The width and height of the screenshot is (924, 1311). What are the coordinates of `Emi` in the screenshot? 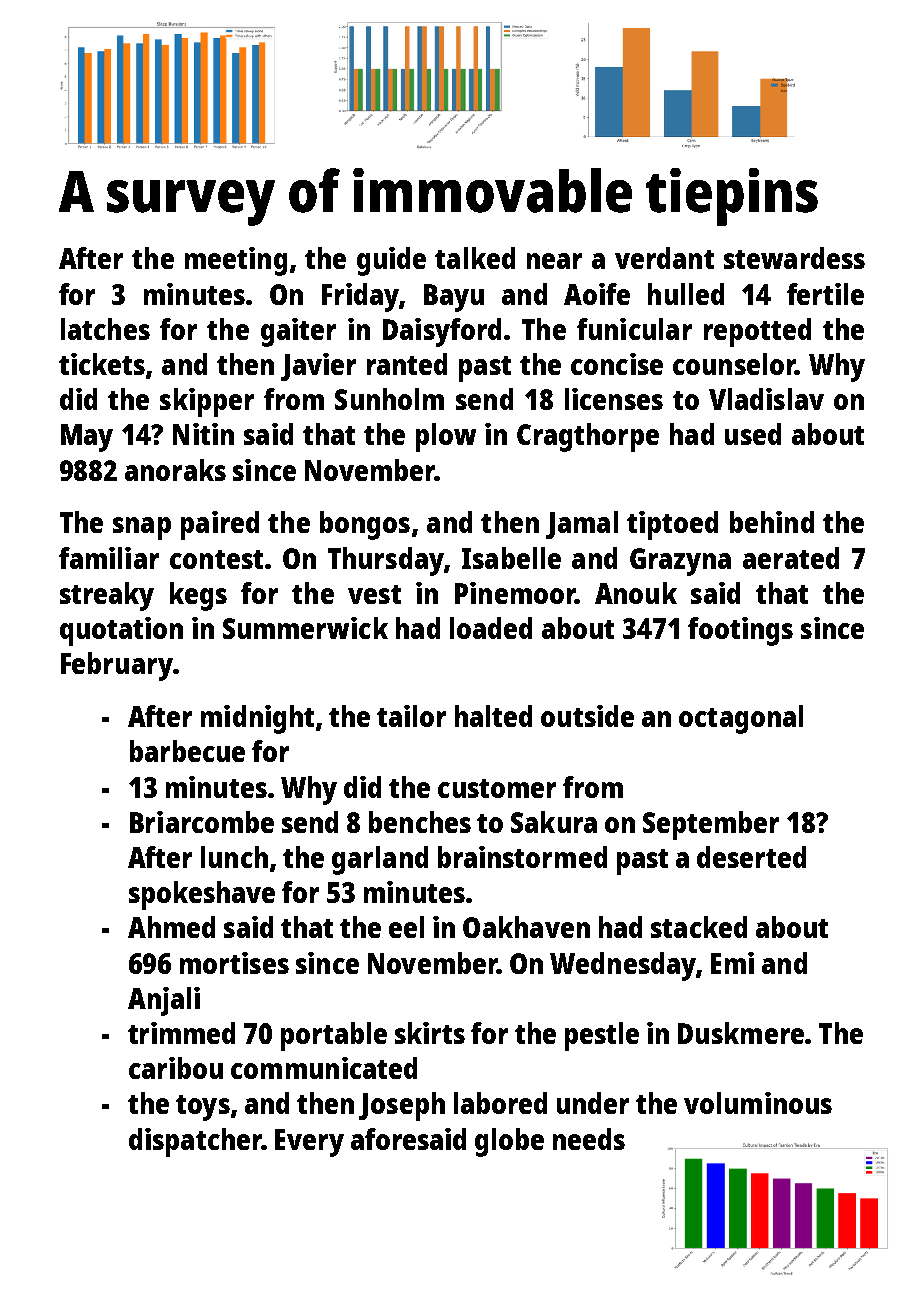 It's located at (732, 963).
